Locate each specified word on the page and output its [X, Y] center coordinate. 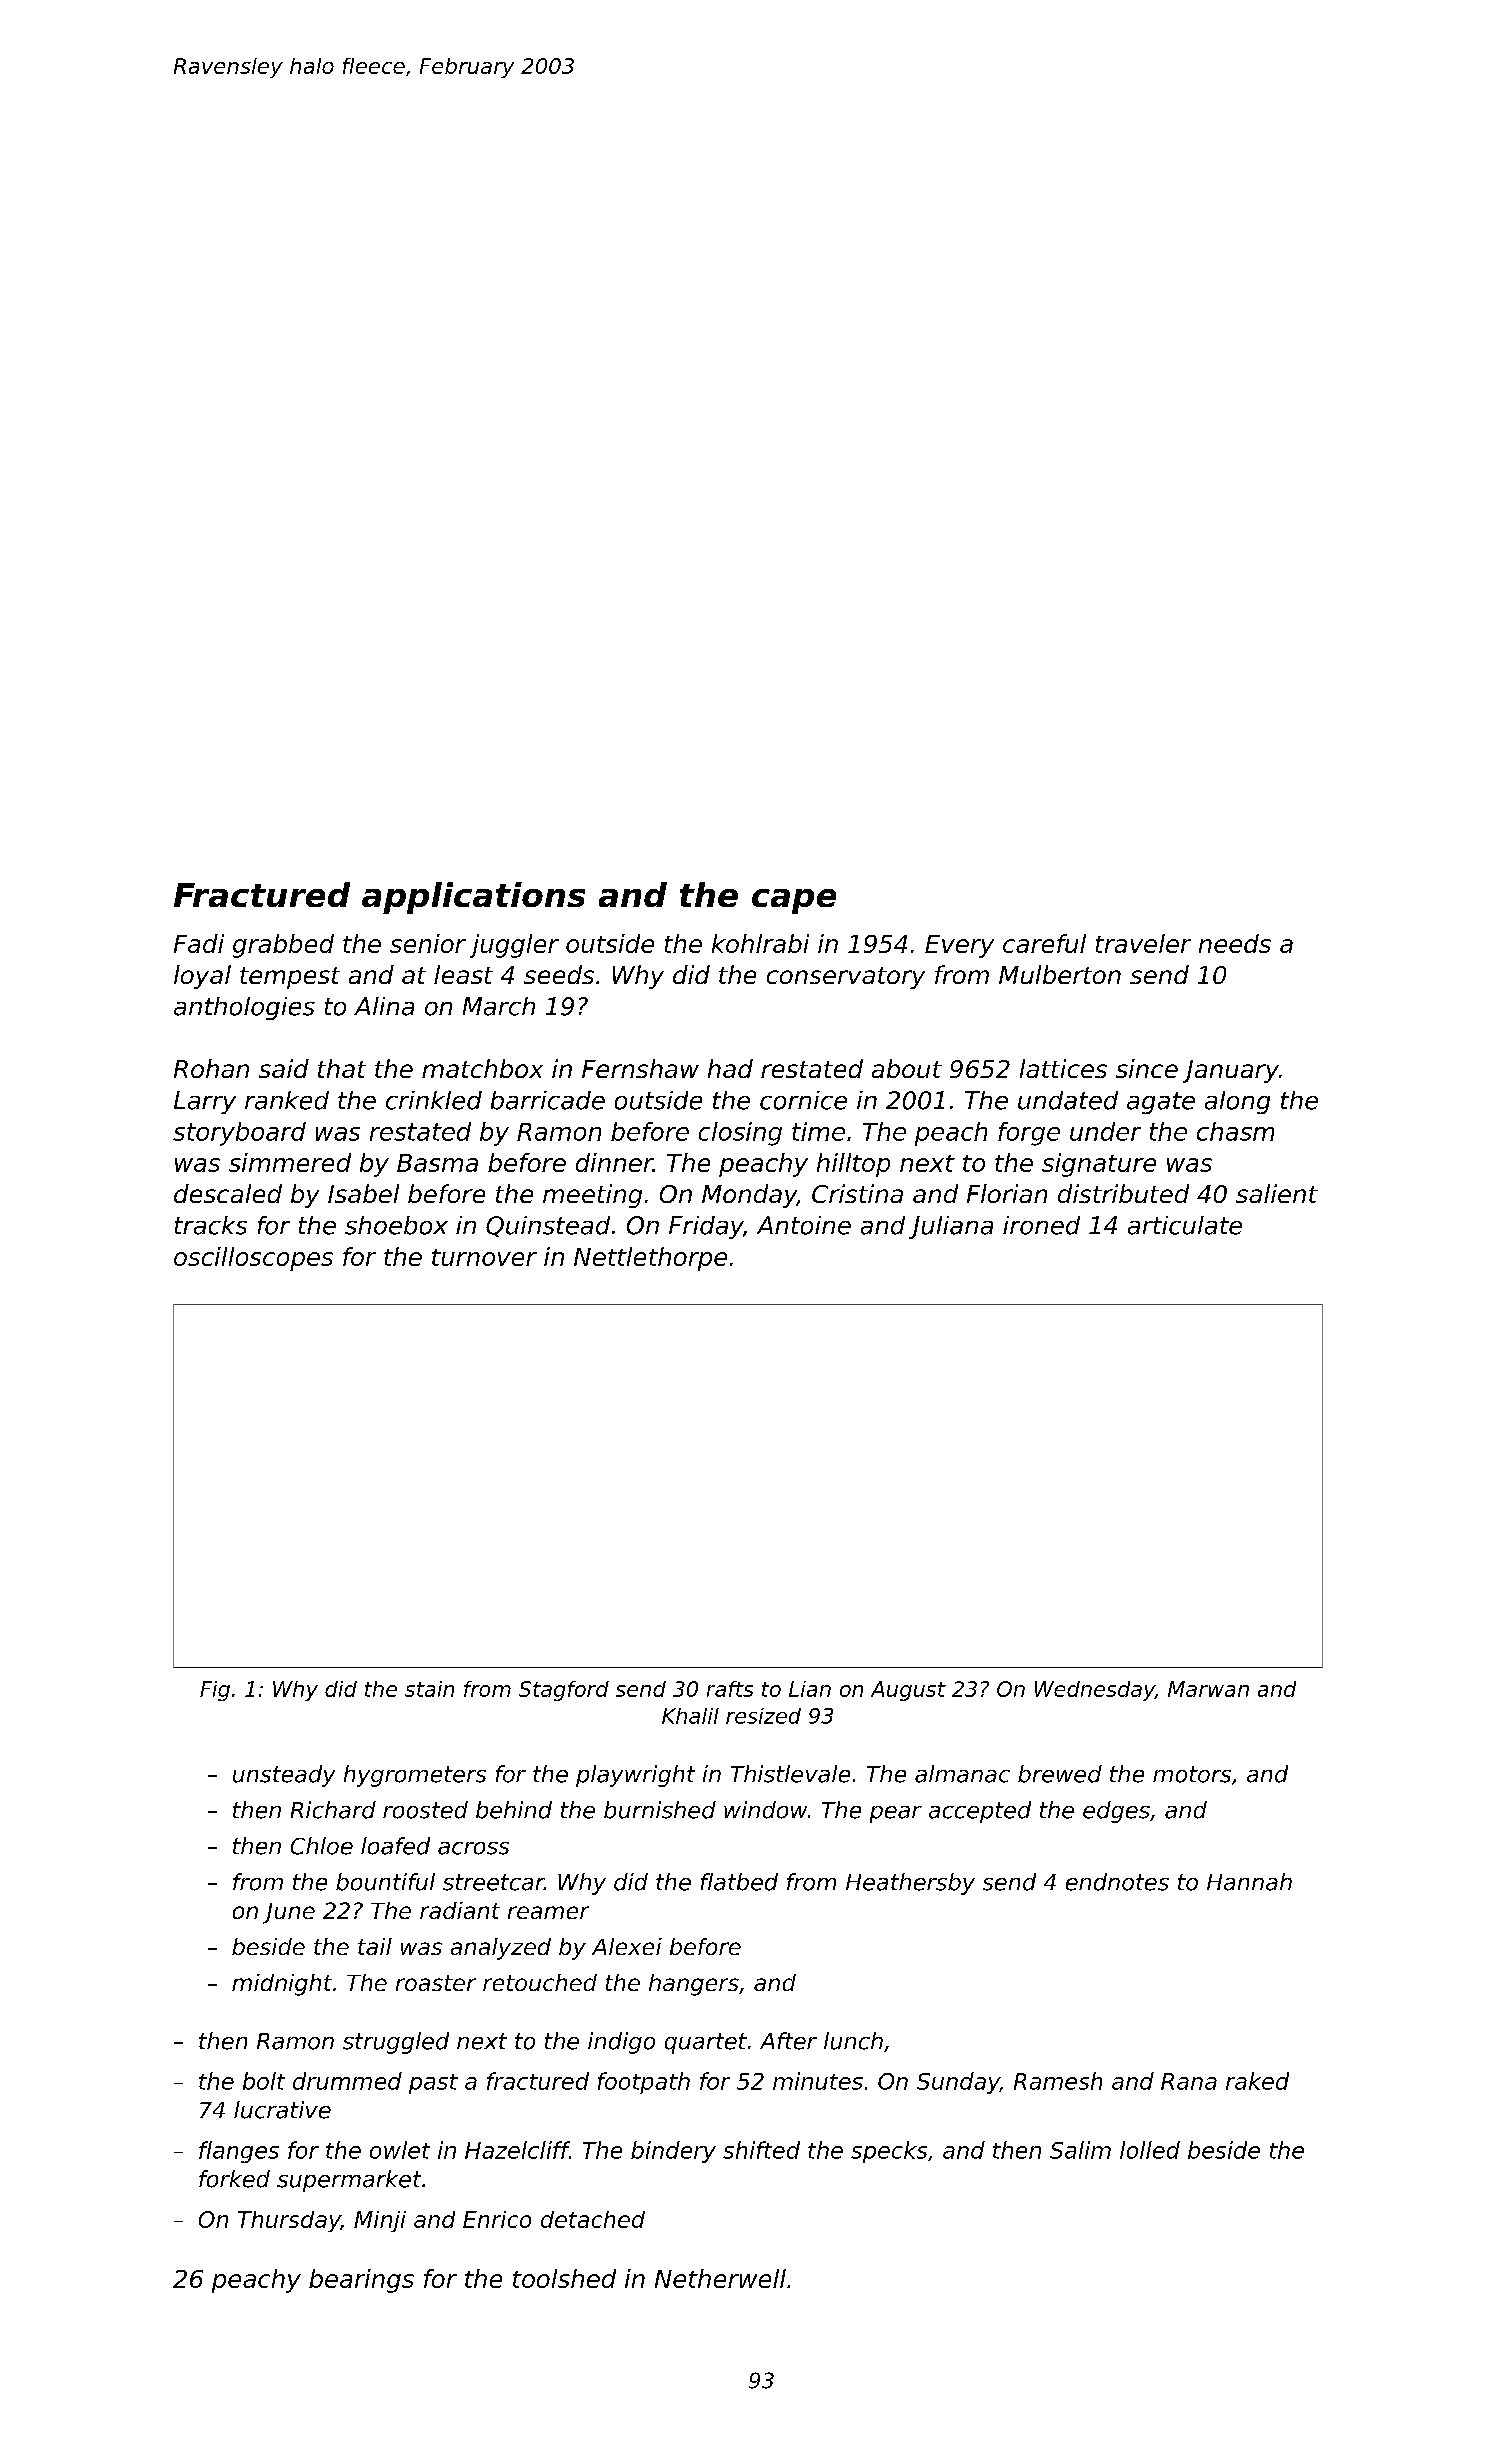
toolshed [564, 2278]
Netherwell [720, 2278]
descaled [228, 1193]
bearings [361, 2281]
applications [473, 898]
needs [1235, 943]
